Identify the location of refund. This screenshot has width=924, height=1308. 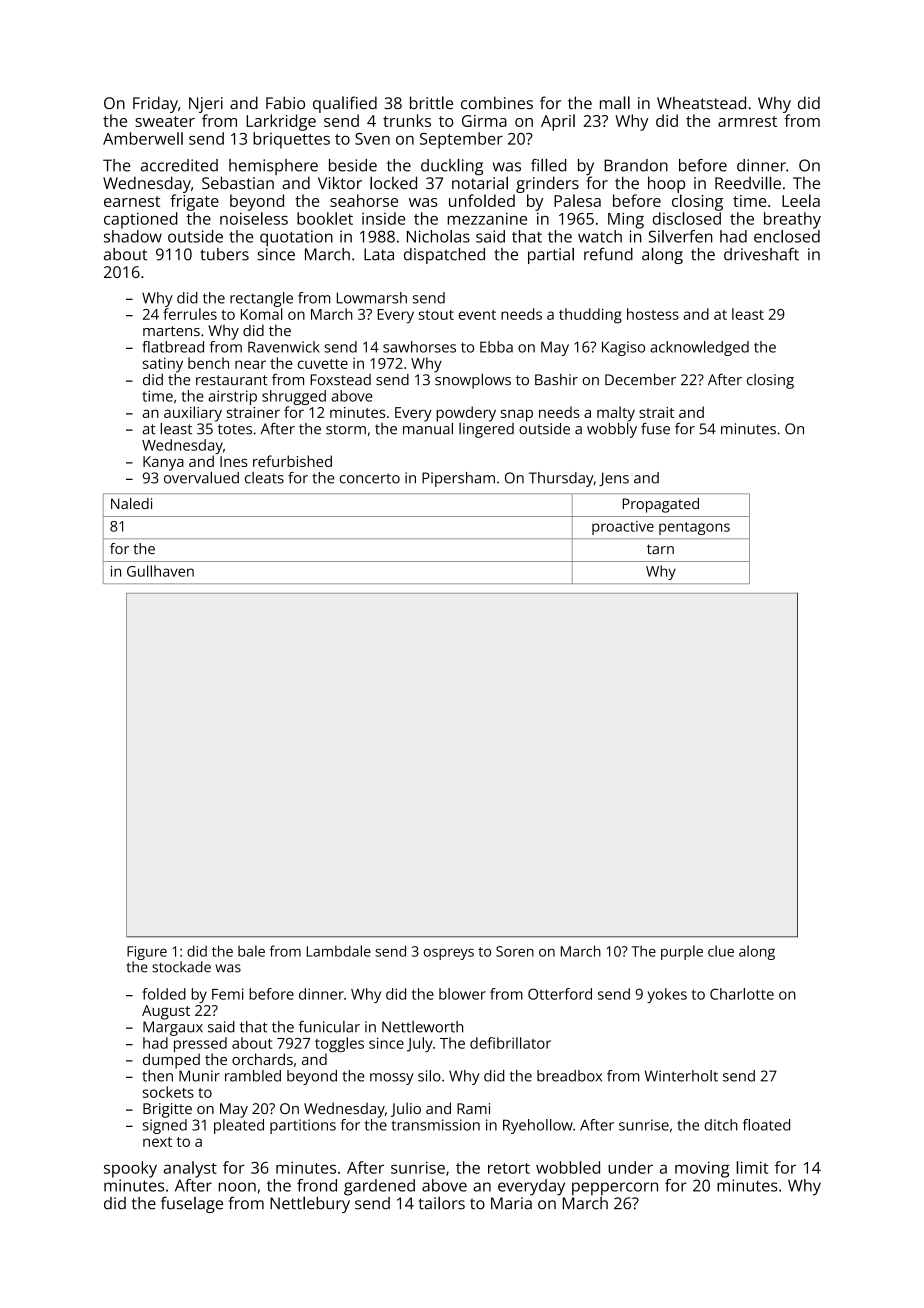
(608, 254).
